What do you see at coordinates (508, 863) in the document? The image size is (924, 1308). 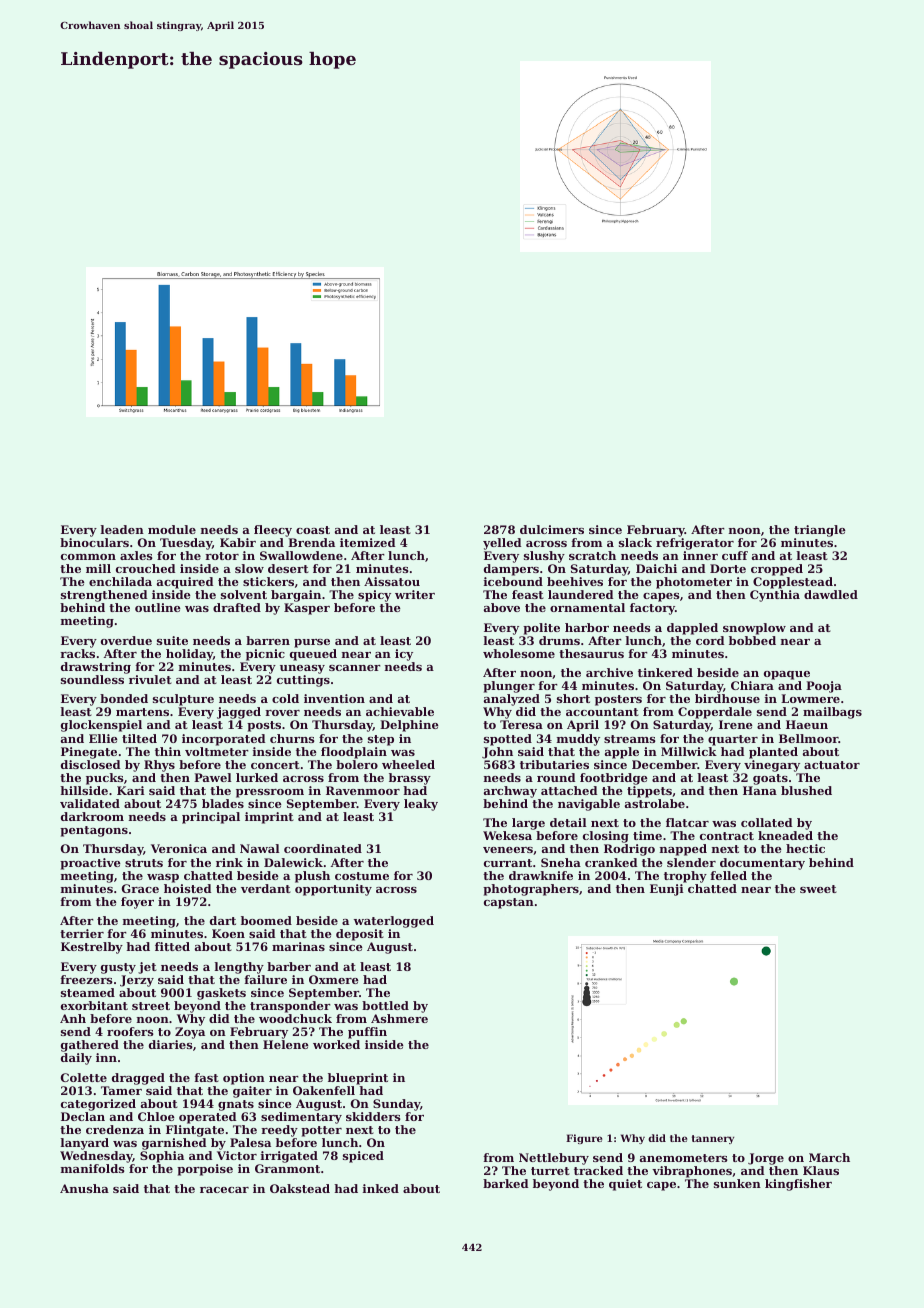 I see `currant` at bounding box center [508, 863].
